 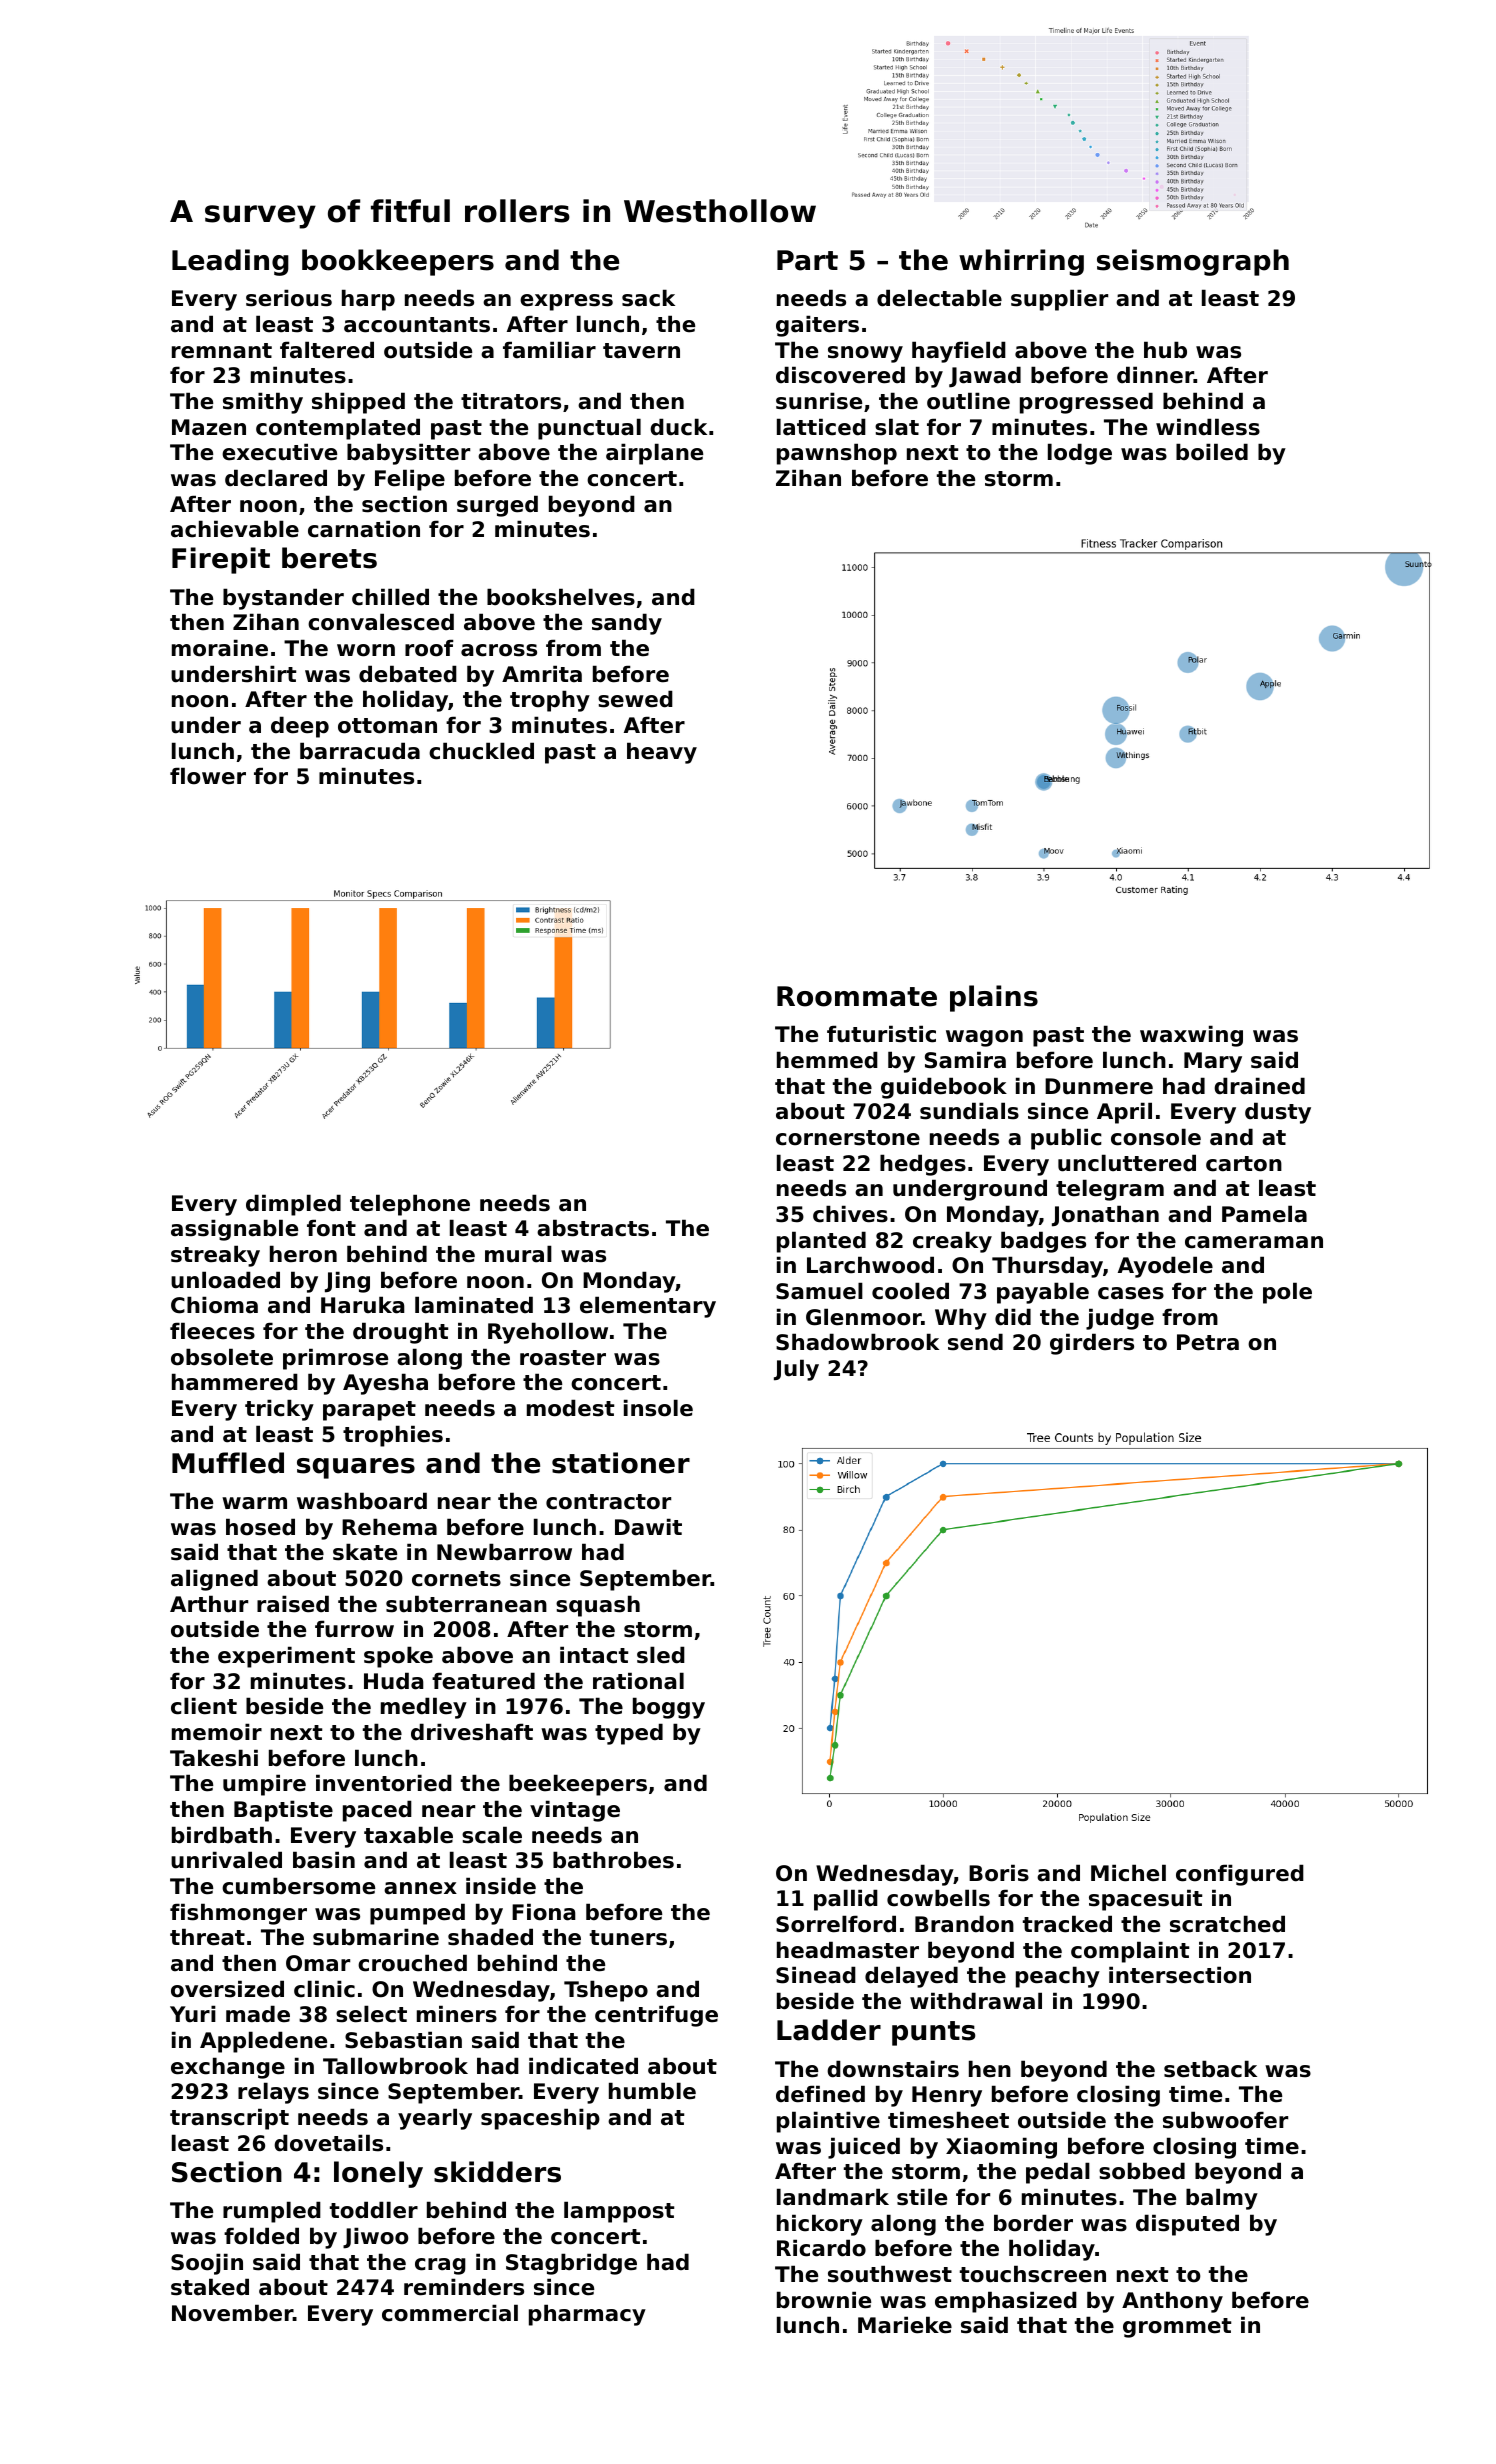 What do you see at coordinates (229, 2119) in the screenshot?
I see `transcript` at bounding box center [229, 2119].
